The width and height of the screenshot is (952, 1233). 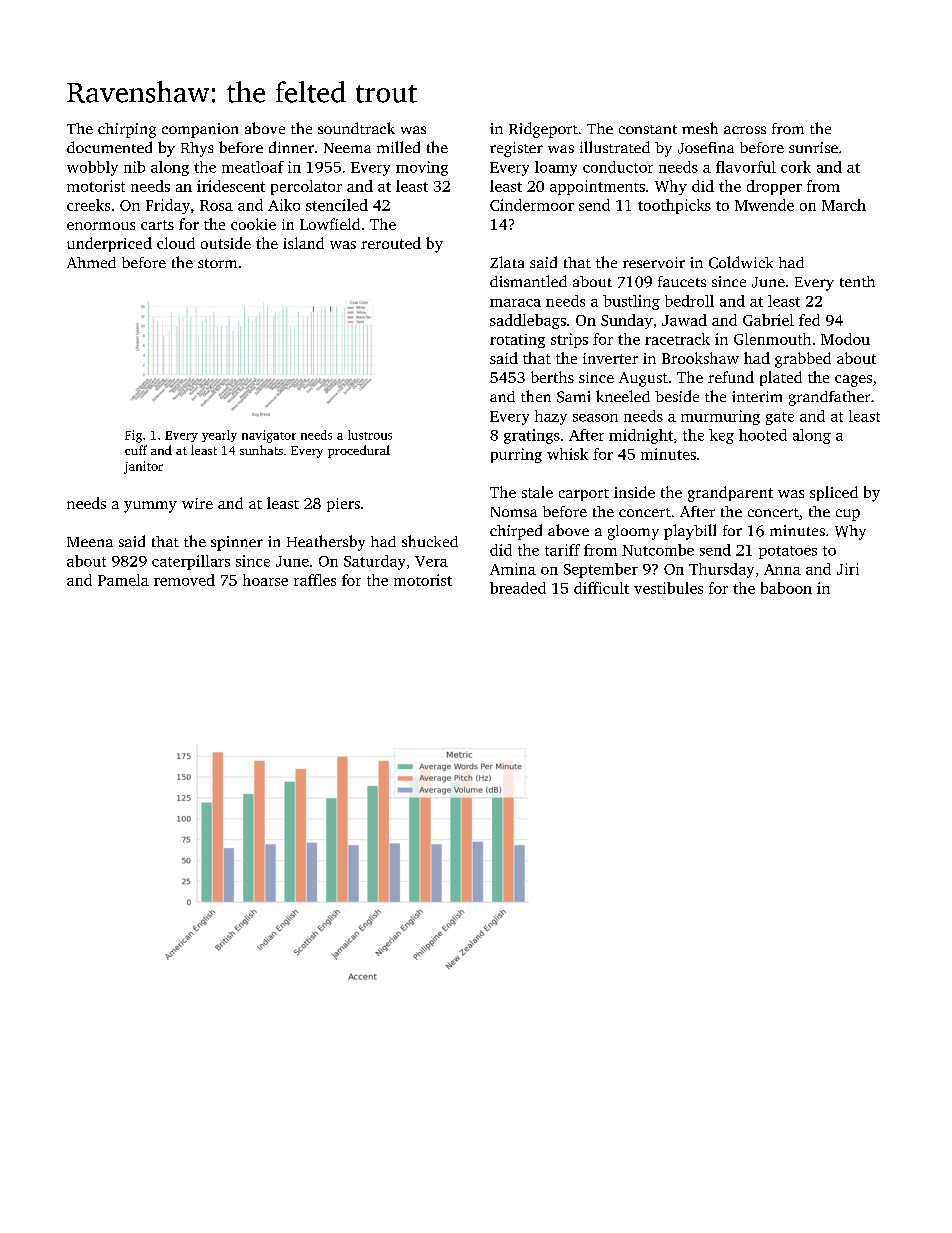 What do you see at coordinates (654, 262) in the screenshot?
I see `reservoir` at bounding box center [654, 262].
